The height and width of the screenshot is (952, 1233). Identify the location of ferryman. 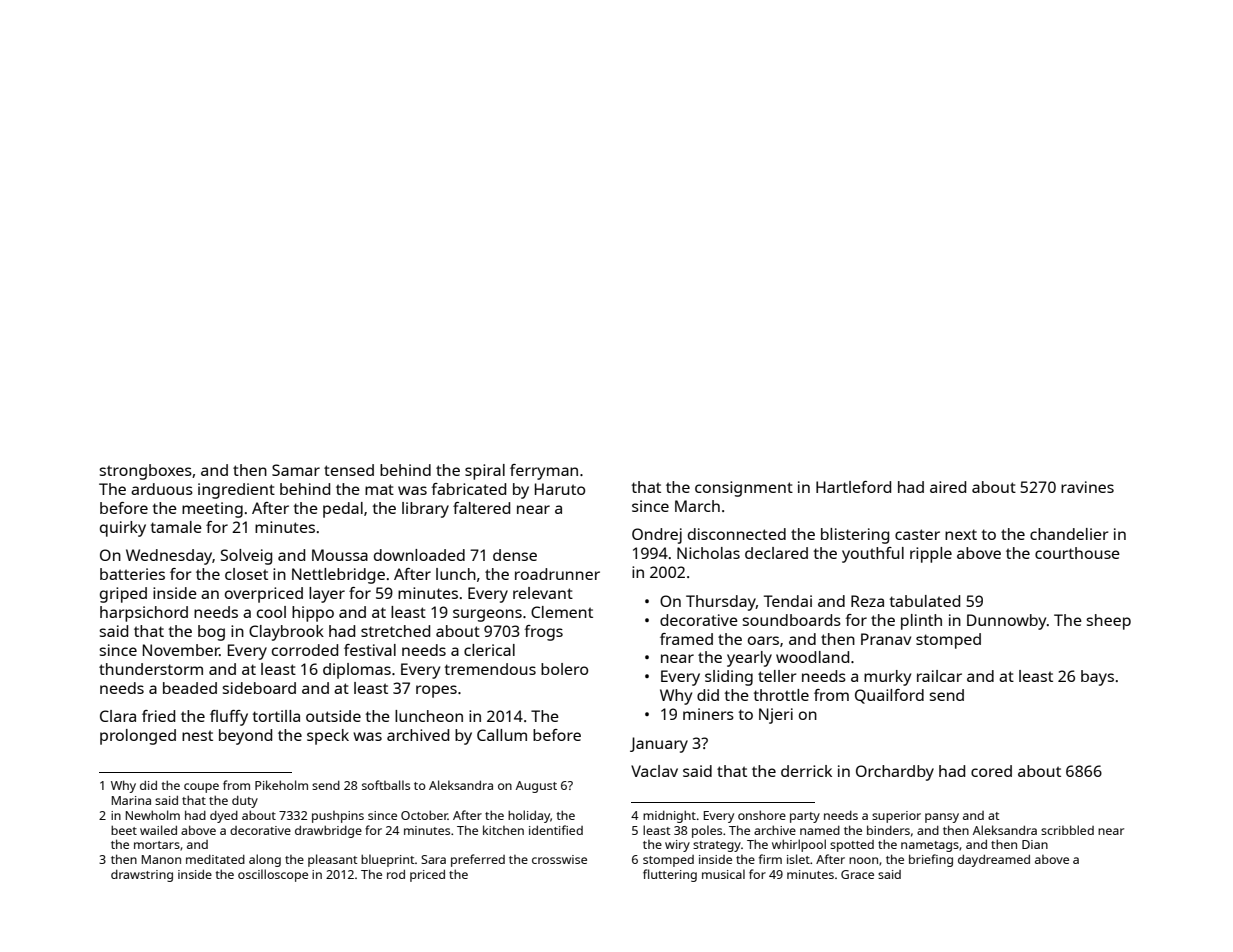
(544, 472).
